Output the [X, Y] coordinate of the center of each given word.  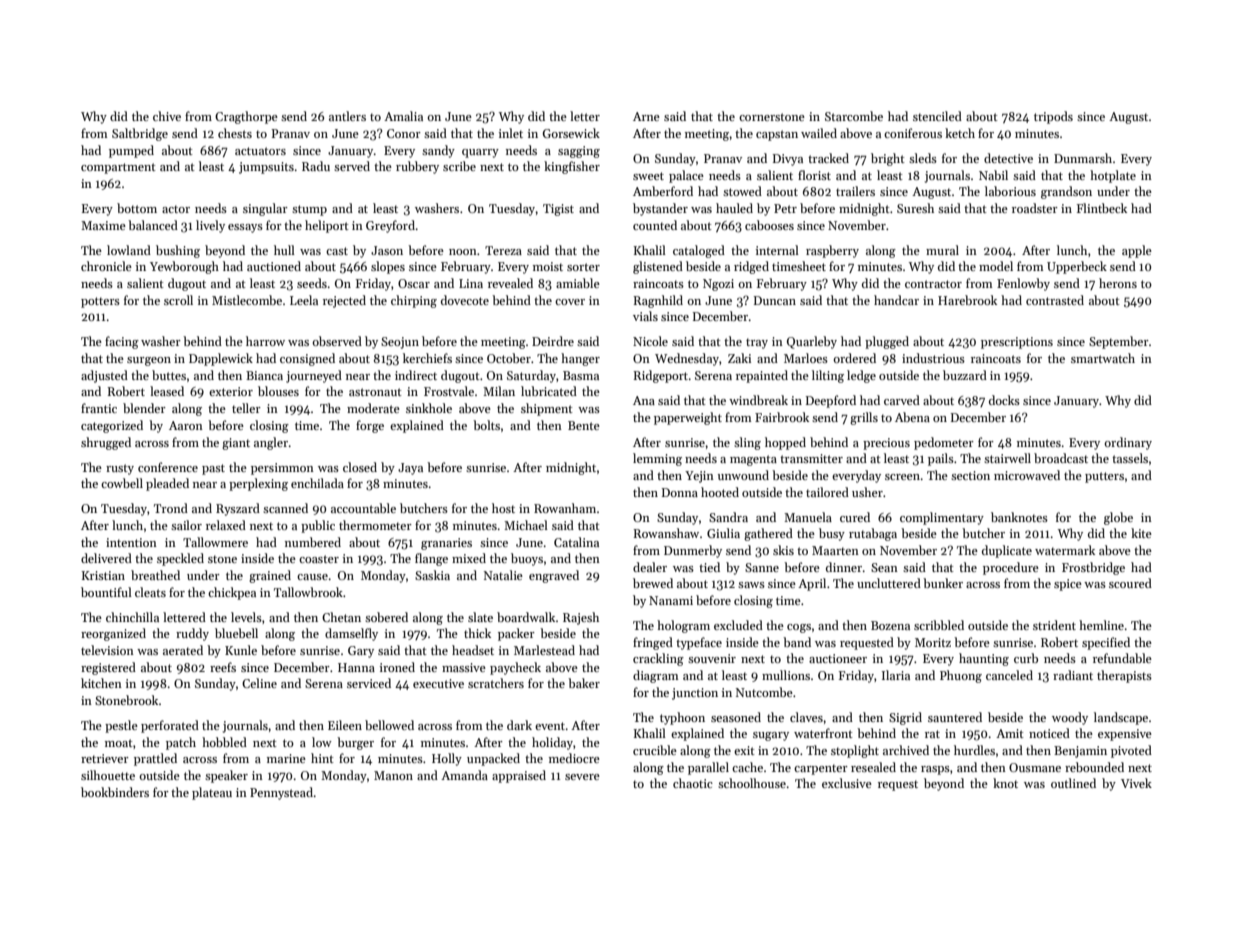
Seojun [400, 343]
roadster [1035, 208]
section [970, 475]
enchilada [317, 483]
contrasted [1055, 300]
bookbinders [115, 792]
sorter [583, 267]
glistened [658, 267]
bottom [137, 208]
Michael [526, 525]
